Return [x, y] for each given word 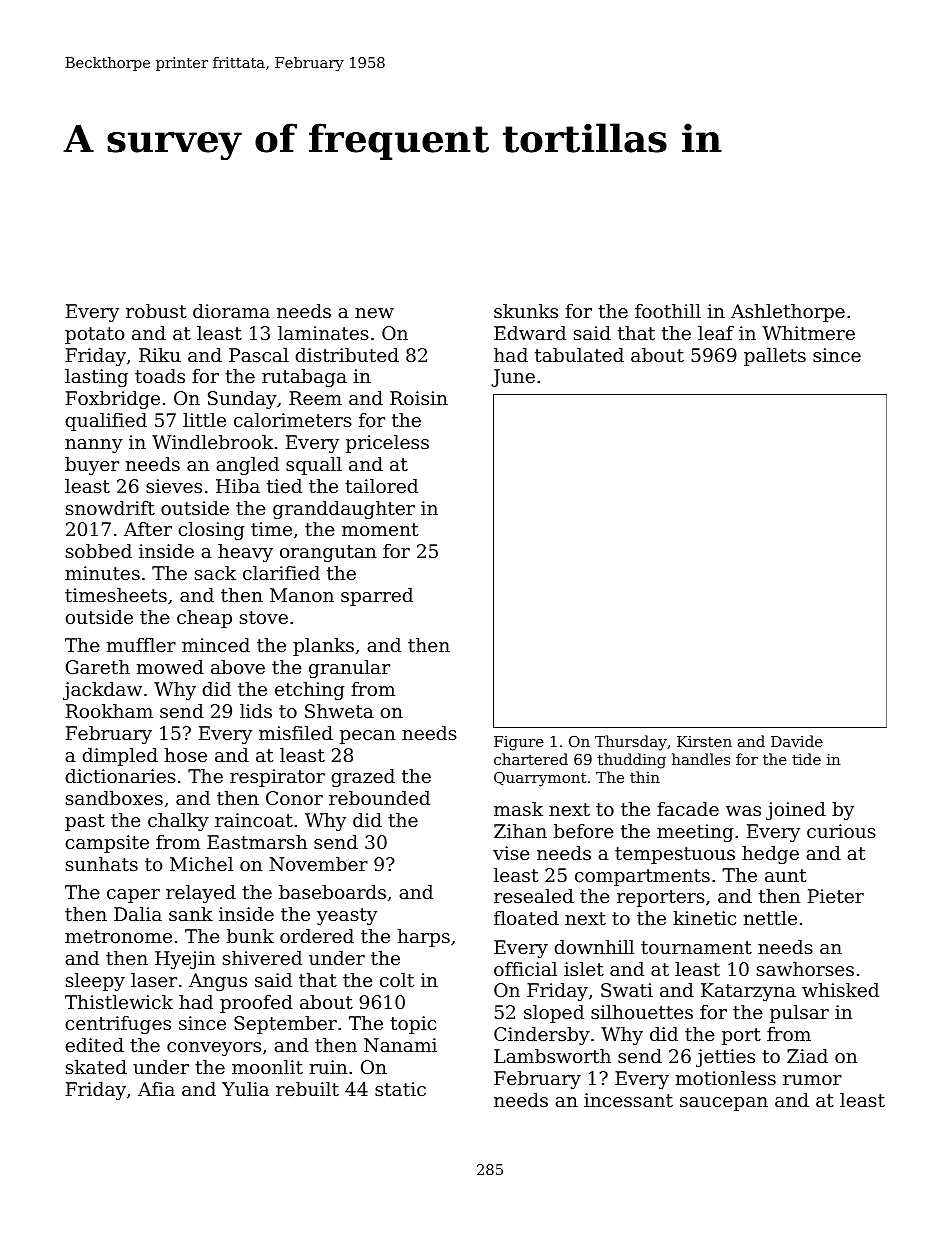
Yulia [245, 1089]
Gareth [98, 667]
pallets [775, 357]
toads [160, 376]
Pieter [836, 896]
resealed [534, 896]
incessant [628, 1100]
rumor [812, 1080]
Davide [797, 741]
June [513, 378]
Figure [519, 743]
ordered [317, 936]
